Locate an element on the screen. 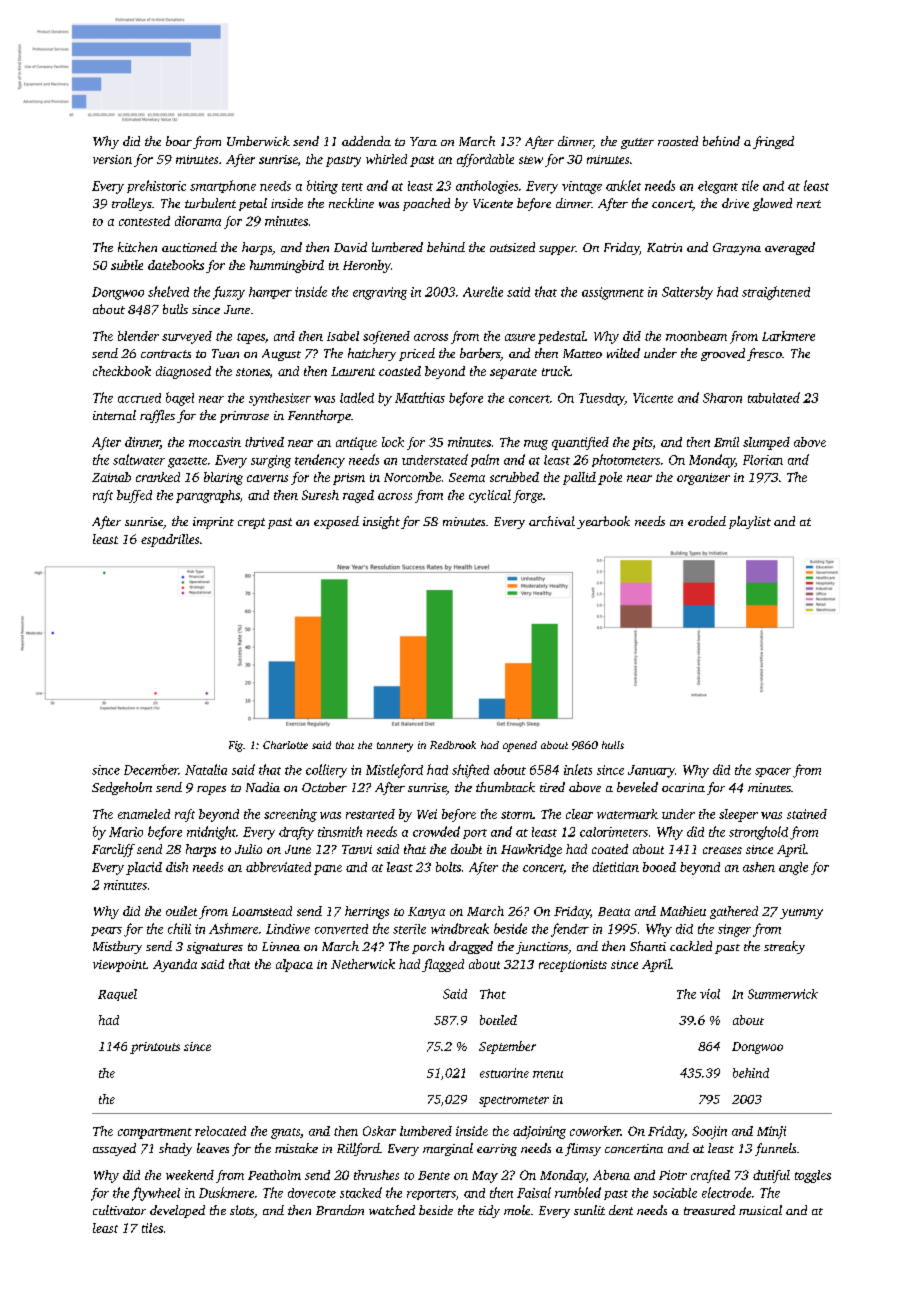  cultivator is located at coordinates (119, 1210).
